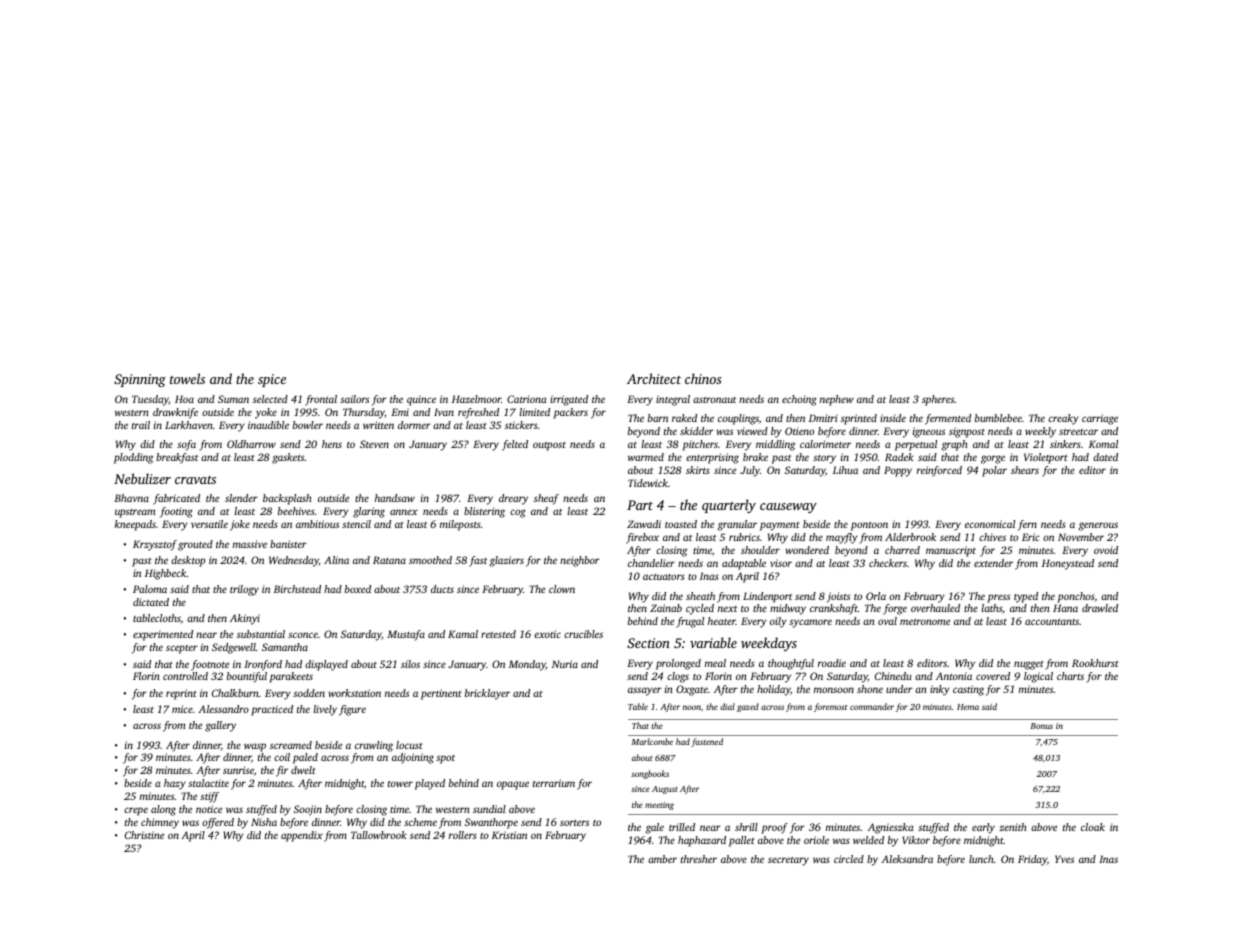 This screenshot has width=1233, height=952. Describe the element at coordinates (1103, 444) in the screenshot. I see `Komal` at that location.
